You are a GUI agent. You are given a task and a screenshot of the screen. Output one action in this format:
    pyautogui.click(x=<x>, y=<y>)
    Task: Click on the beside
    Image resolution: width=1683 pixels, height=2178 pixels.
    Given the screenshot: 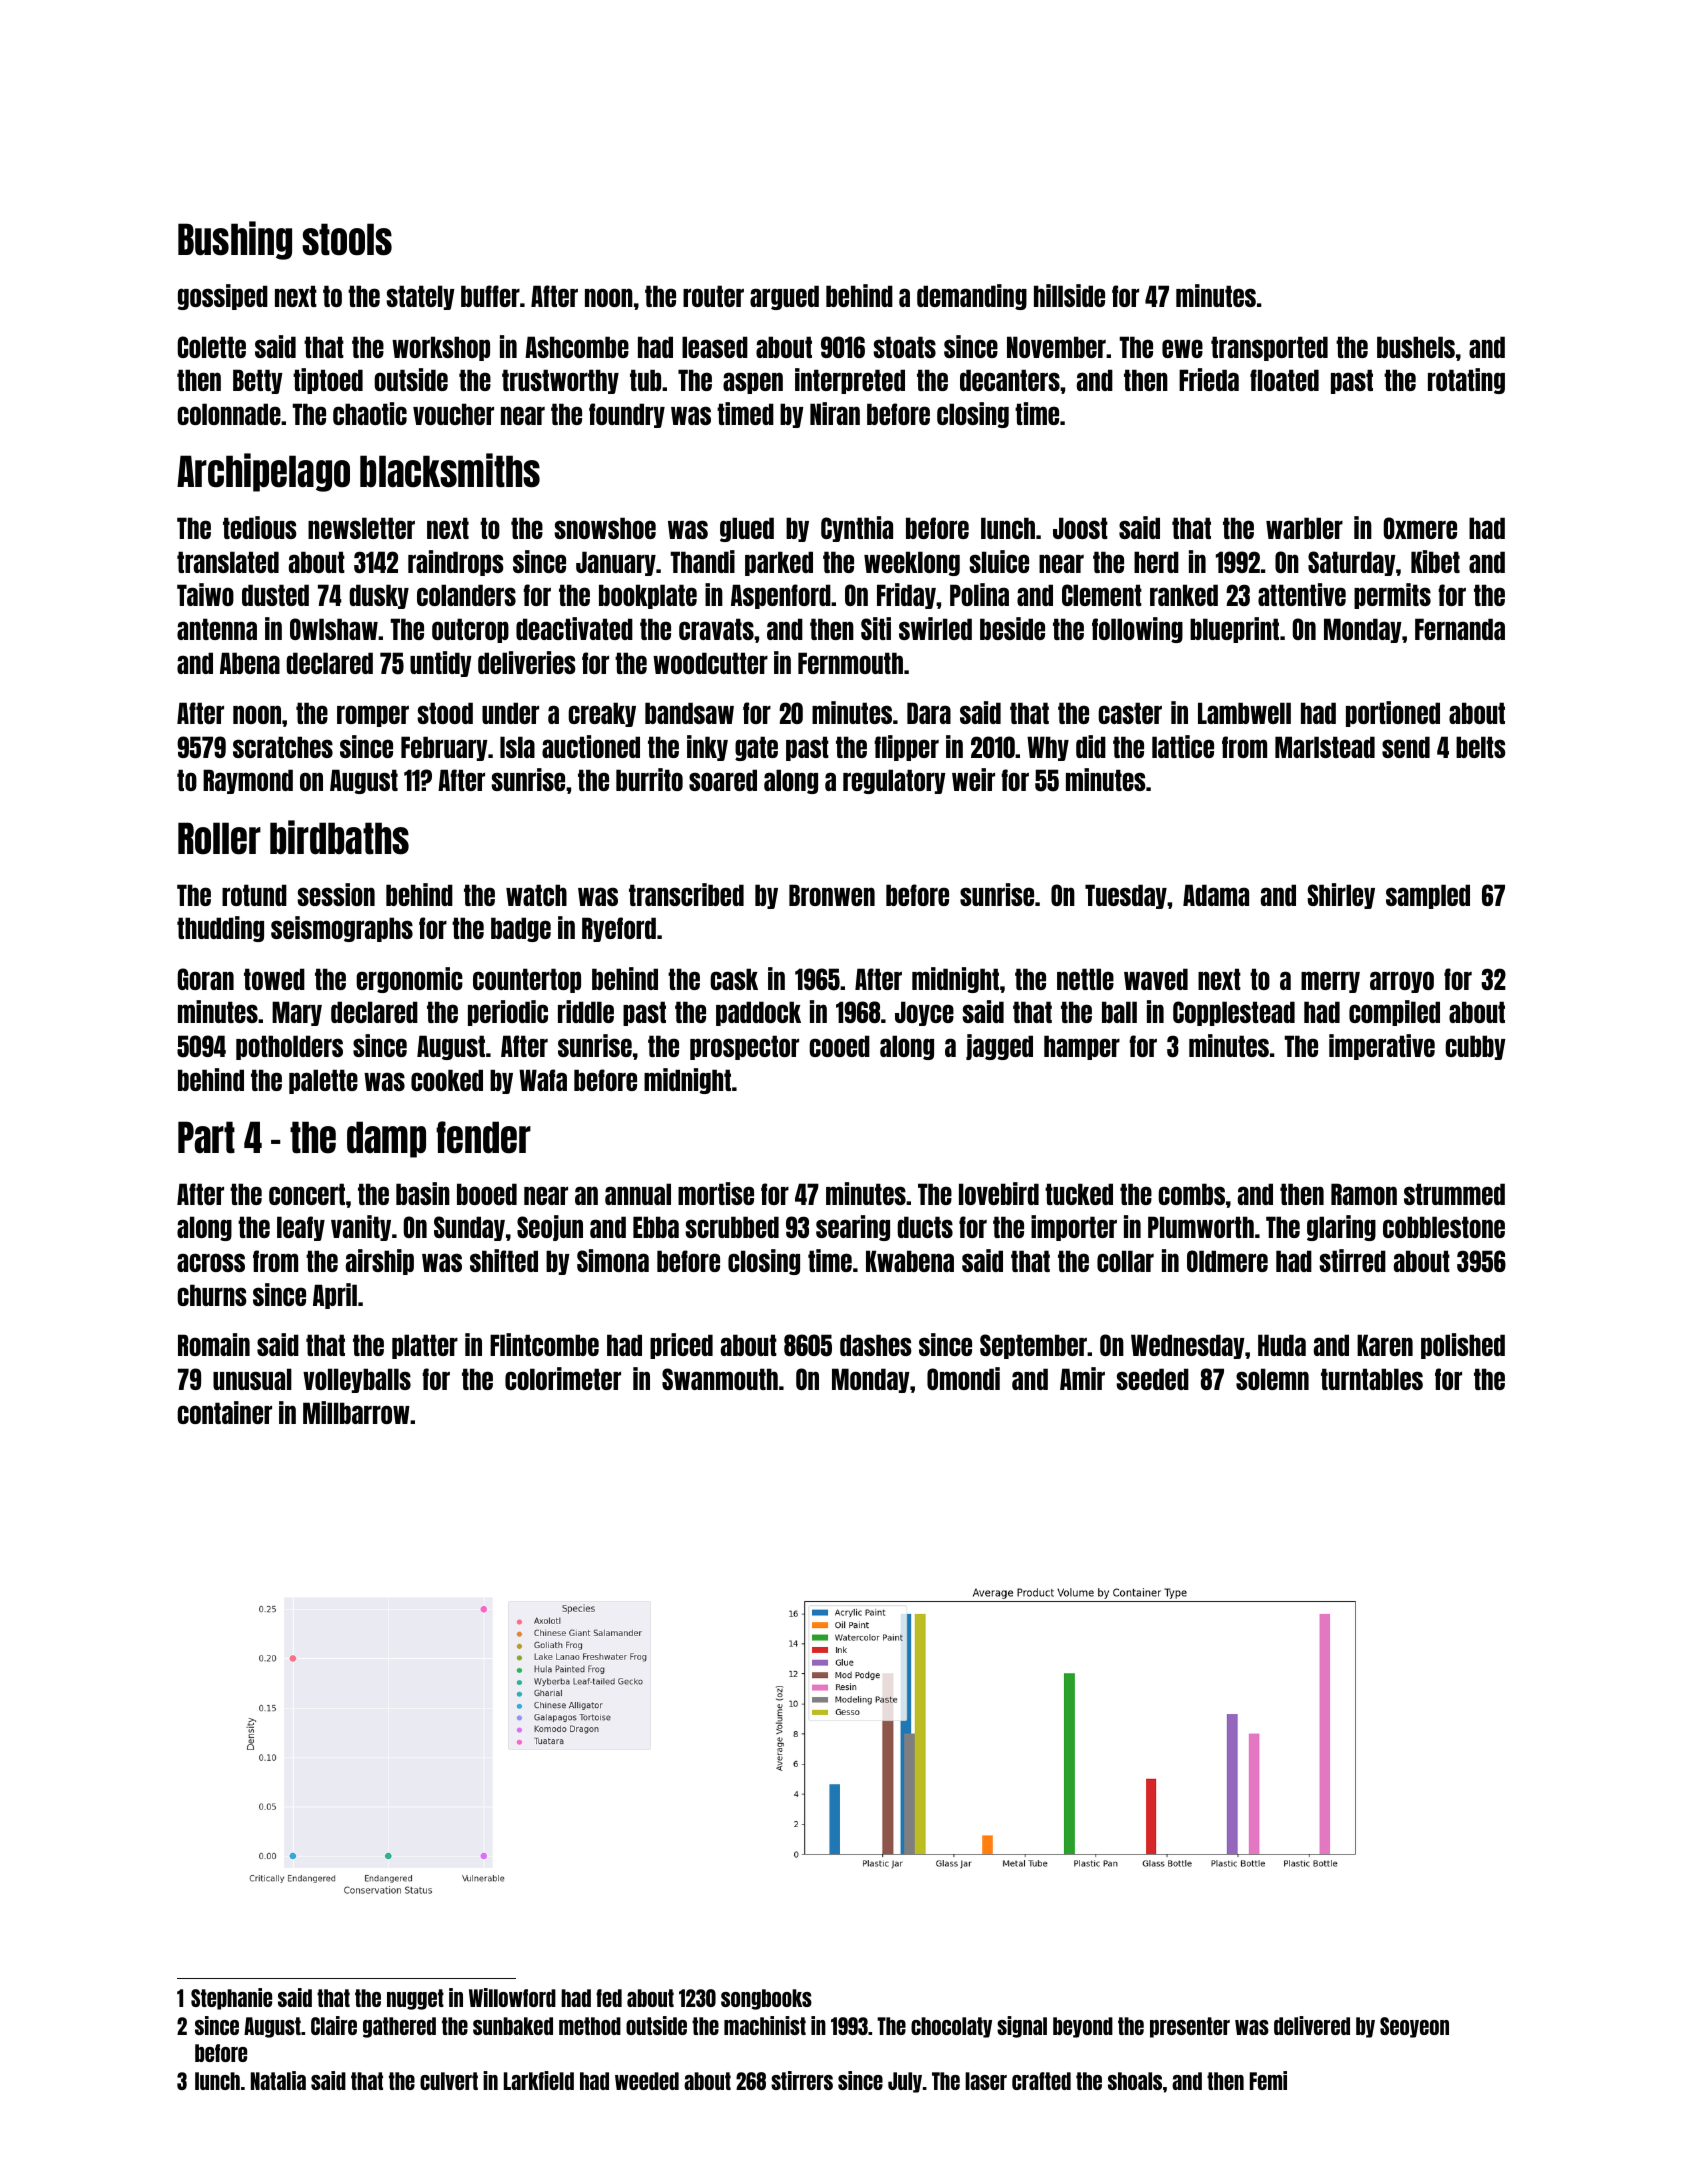 What is the action you would take?
    pyautogui.click(x=1012, y=628)
